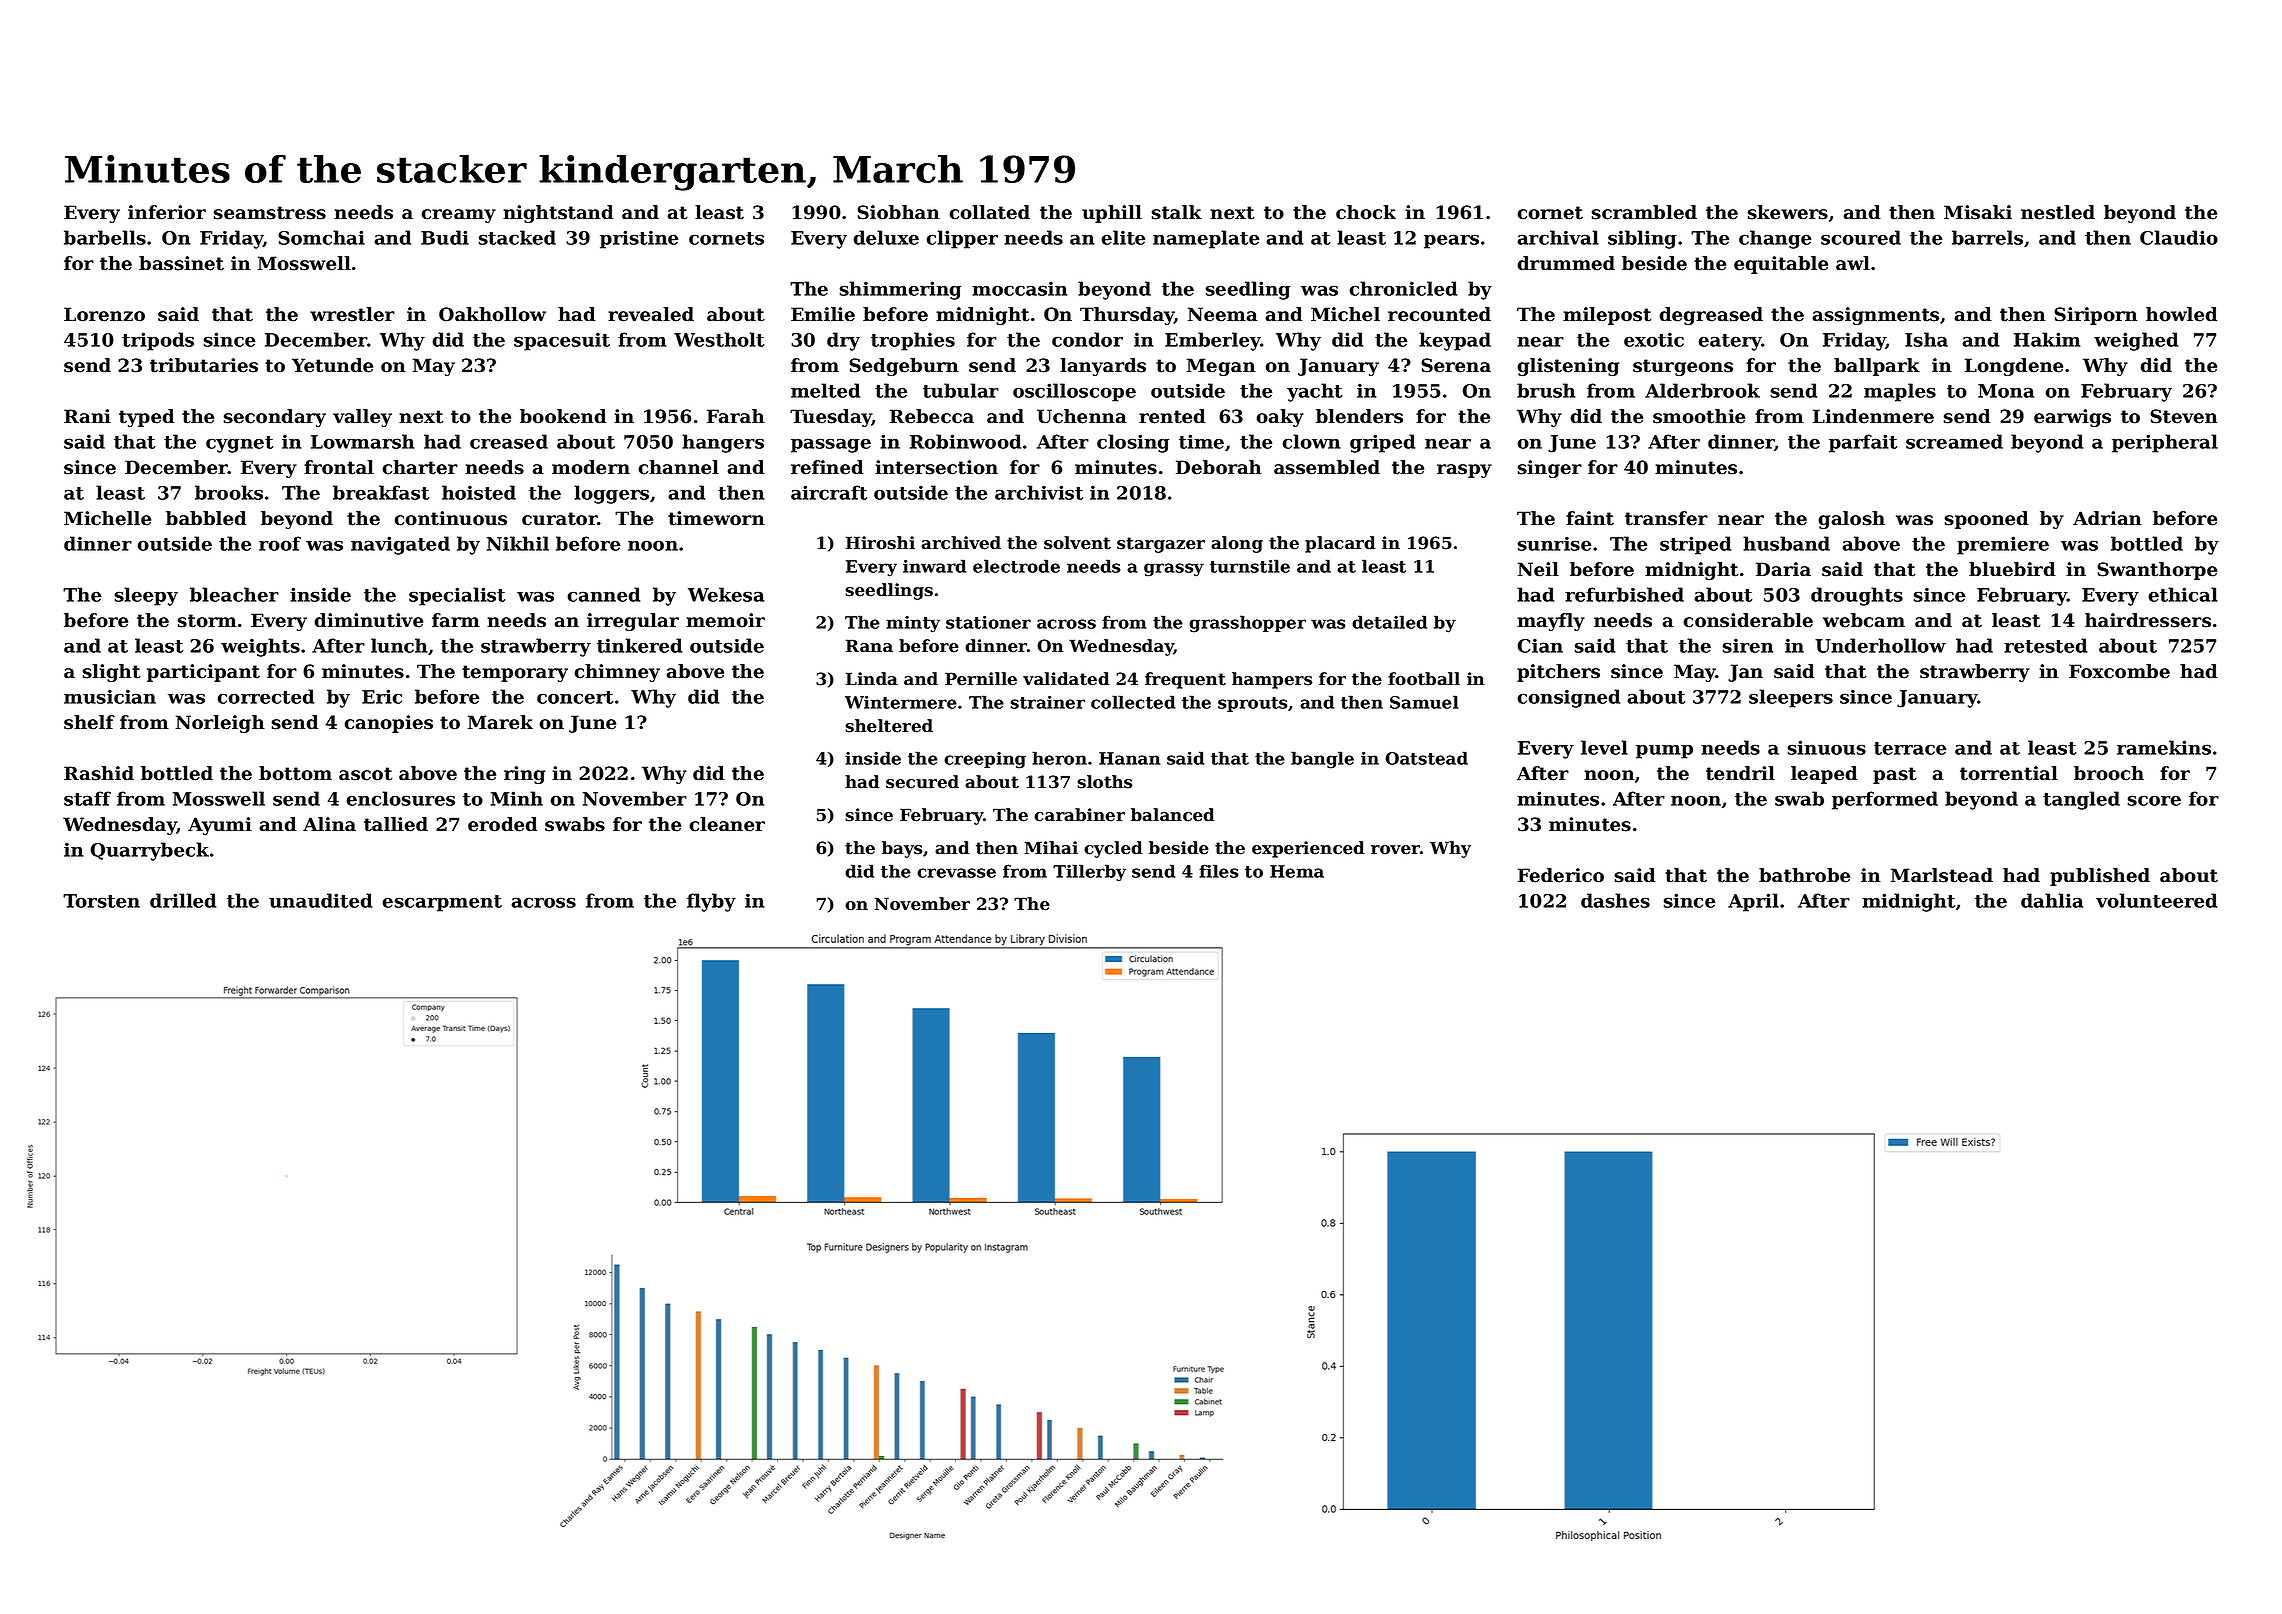 The height and width of the page is (1614, 2282). I want to click on dahlia, so click(2052, 900).
